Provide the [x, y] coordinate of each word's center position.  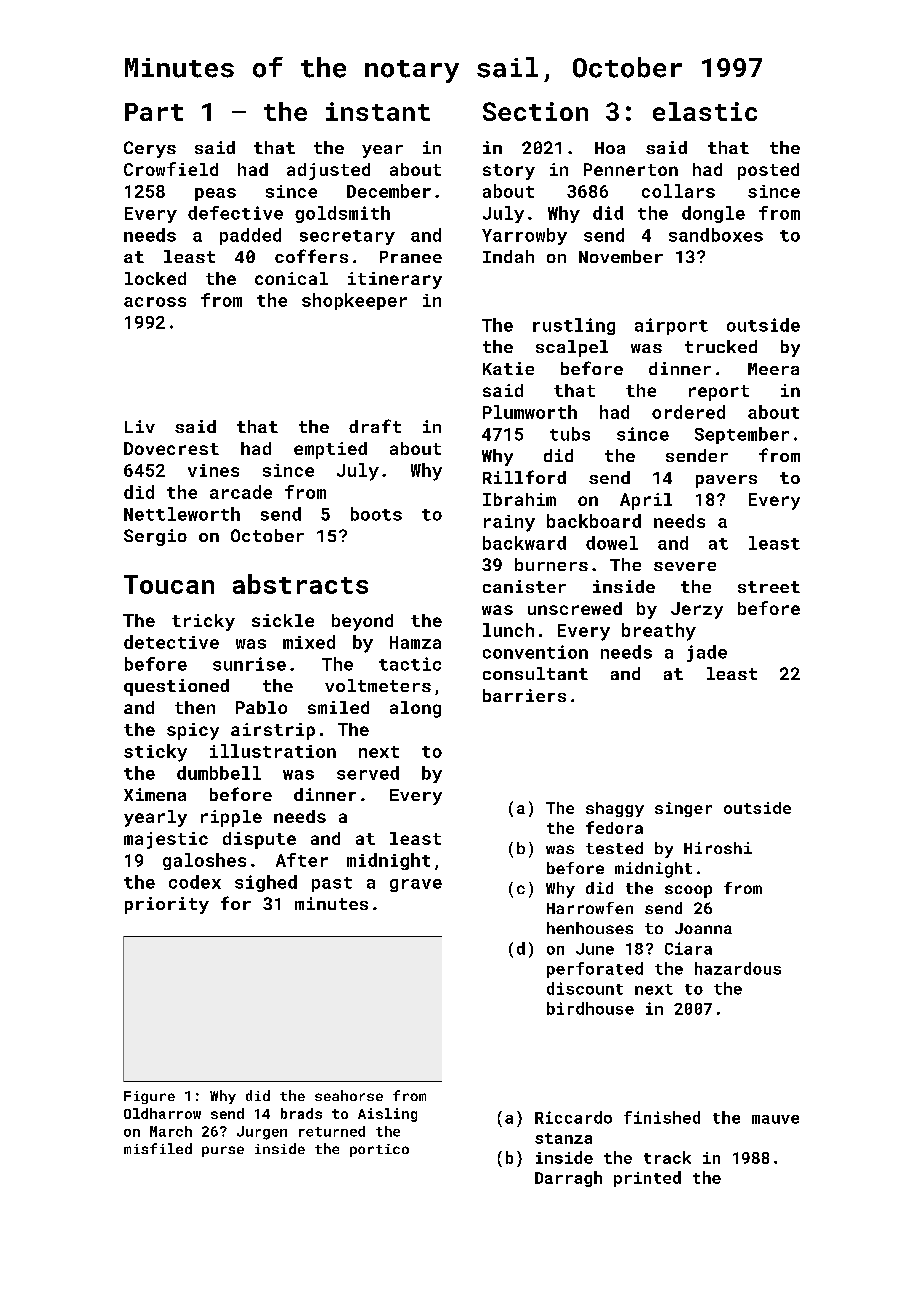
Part [154, 112]
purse [223, 1151]
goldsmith [342, 214]
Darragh [568, 1179]
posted [768, 171]
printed [647, 1179]
